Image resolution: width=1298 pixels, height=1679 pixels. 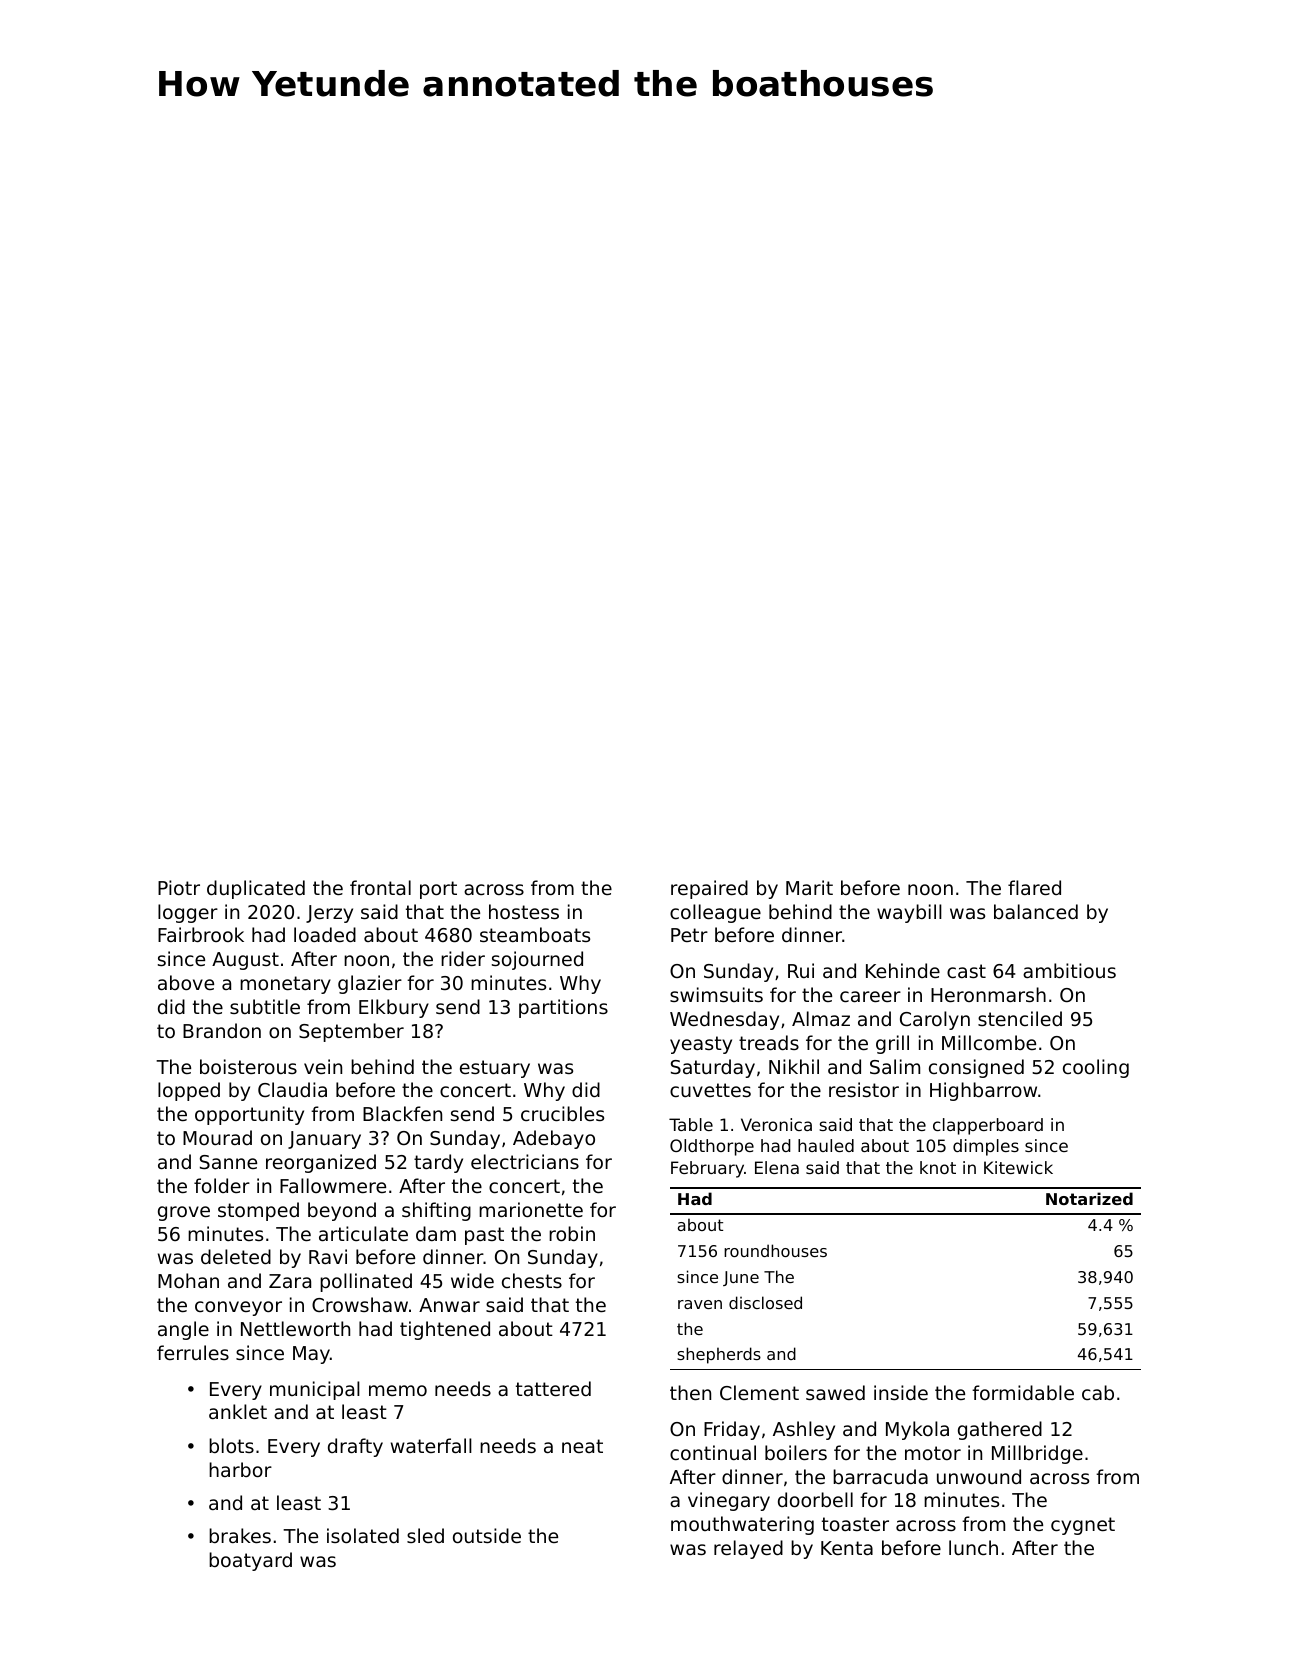 What do you see at coordinates (333, 1185) in the screenshot?
I see `Fallowmere` at bounding box center [333, 1185].
